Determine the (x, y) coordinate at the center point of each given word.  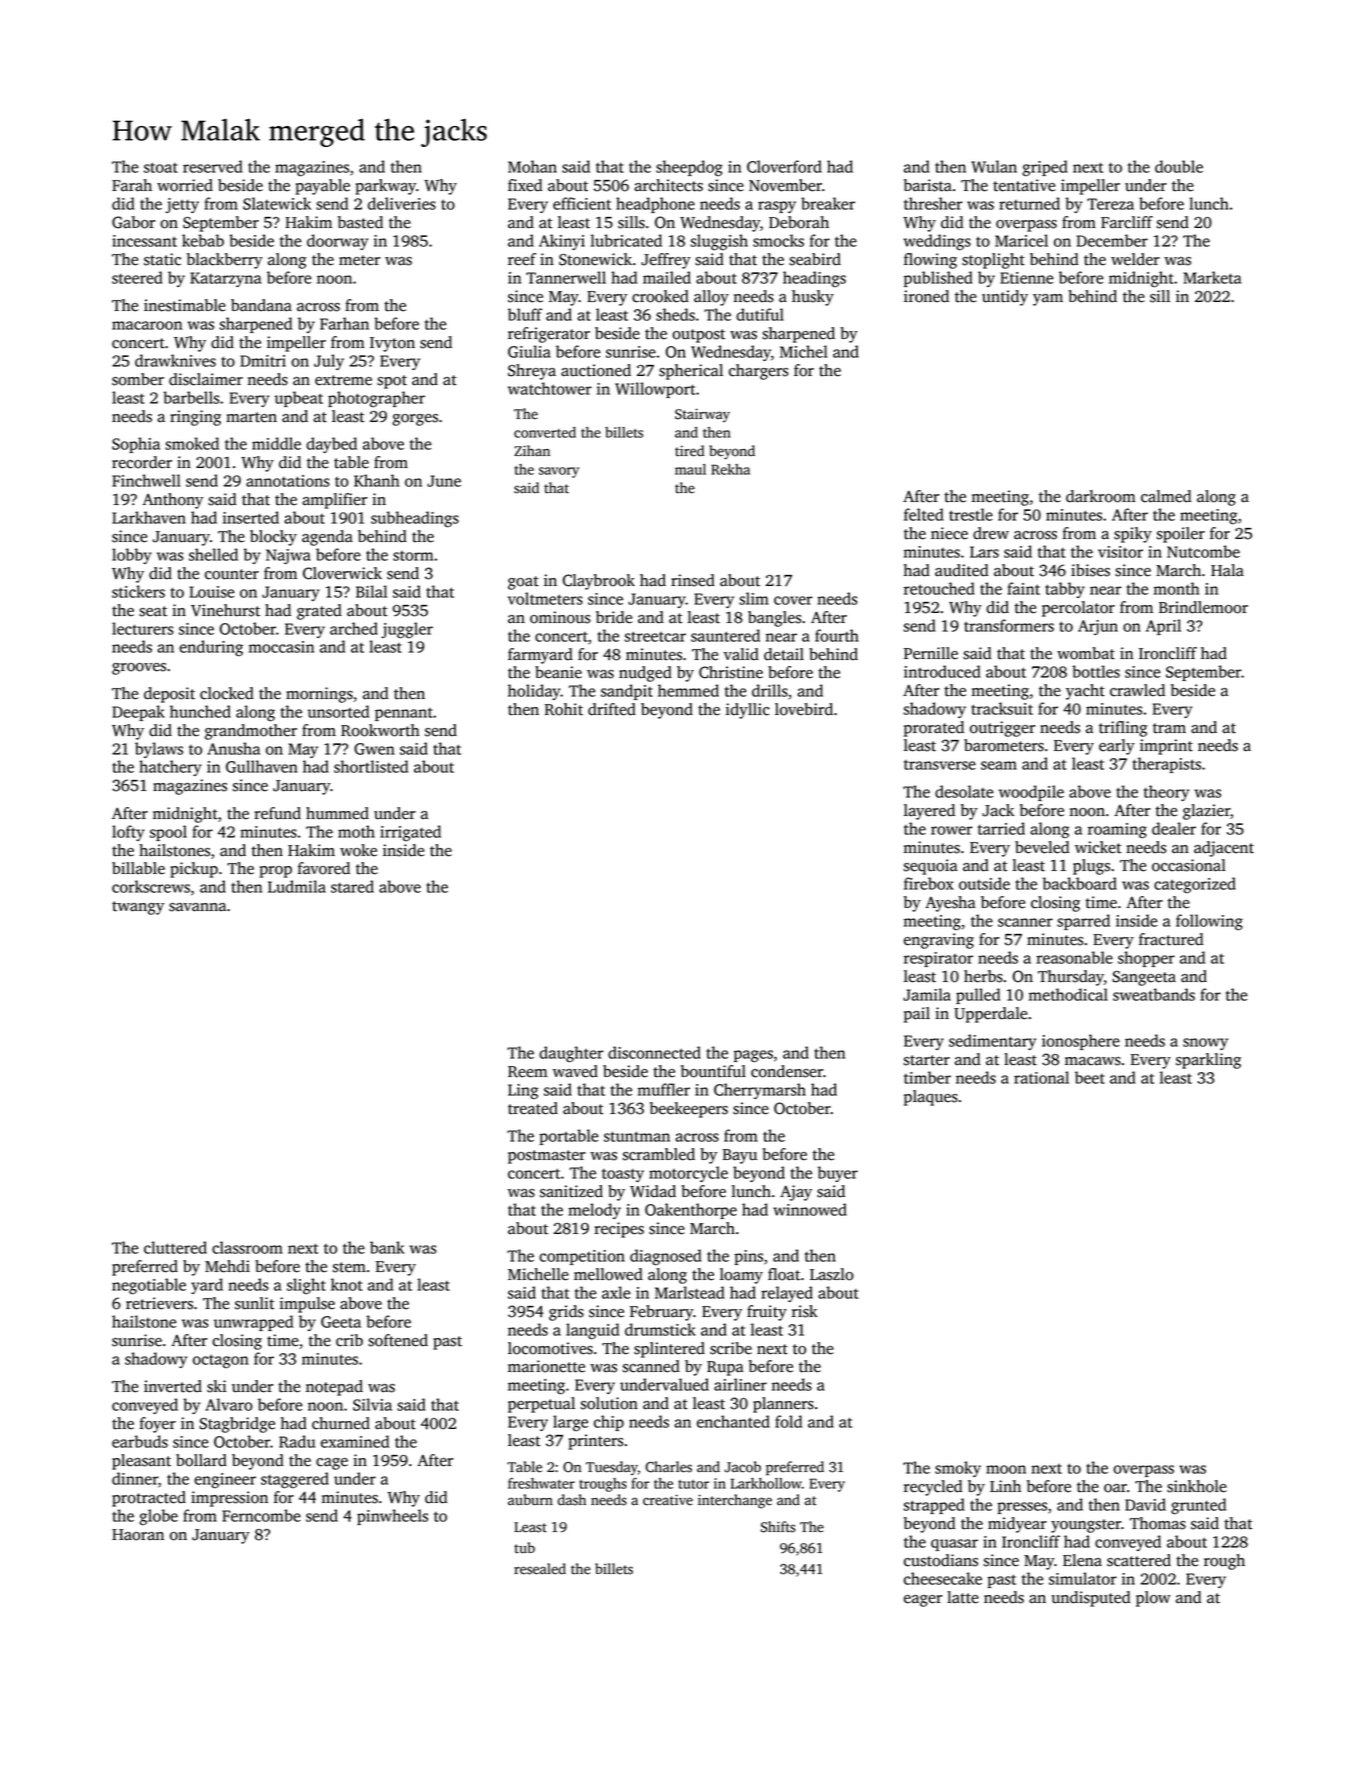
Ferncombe (261, 1515)
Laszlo (832, 1274)
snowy (1205, 1044)
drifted (612, 709)
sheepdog (689, 168)
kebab (203, 240)
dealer (1174, 828)
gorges (415, 420)
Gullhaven (262, 766)
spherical (691, 372)
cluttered (175, 1247)
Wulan (994, 166)
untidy (1005, 298)
